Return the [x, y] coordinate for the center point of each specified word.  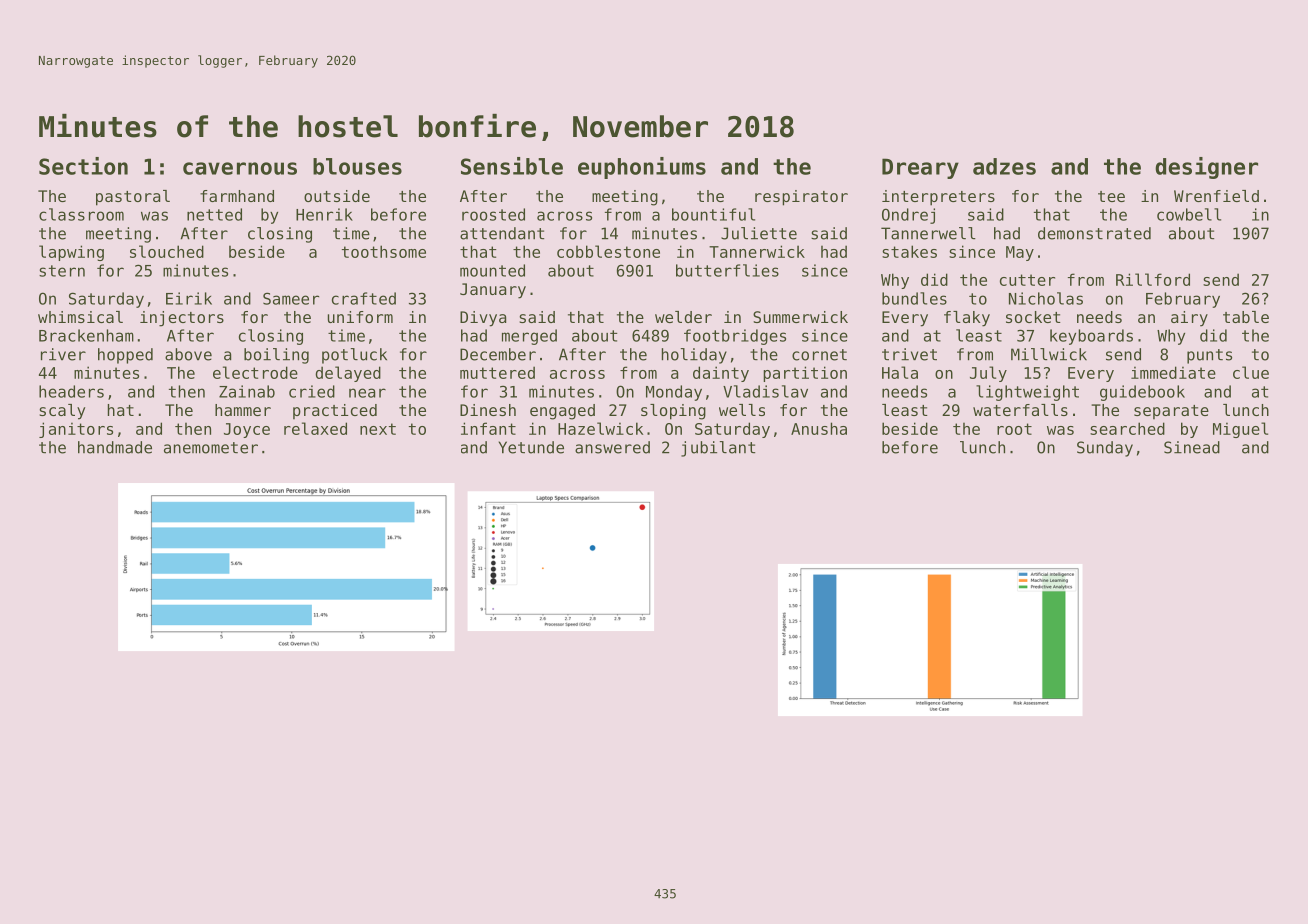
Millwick [1049, 354]
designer [1206, 168]
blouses [357, 166]
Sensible [512, 166]
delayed [348, 374]
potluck [354, 356]
